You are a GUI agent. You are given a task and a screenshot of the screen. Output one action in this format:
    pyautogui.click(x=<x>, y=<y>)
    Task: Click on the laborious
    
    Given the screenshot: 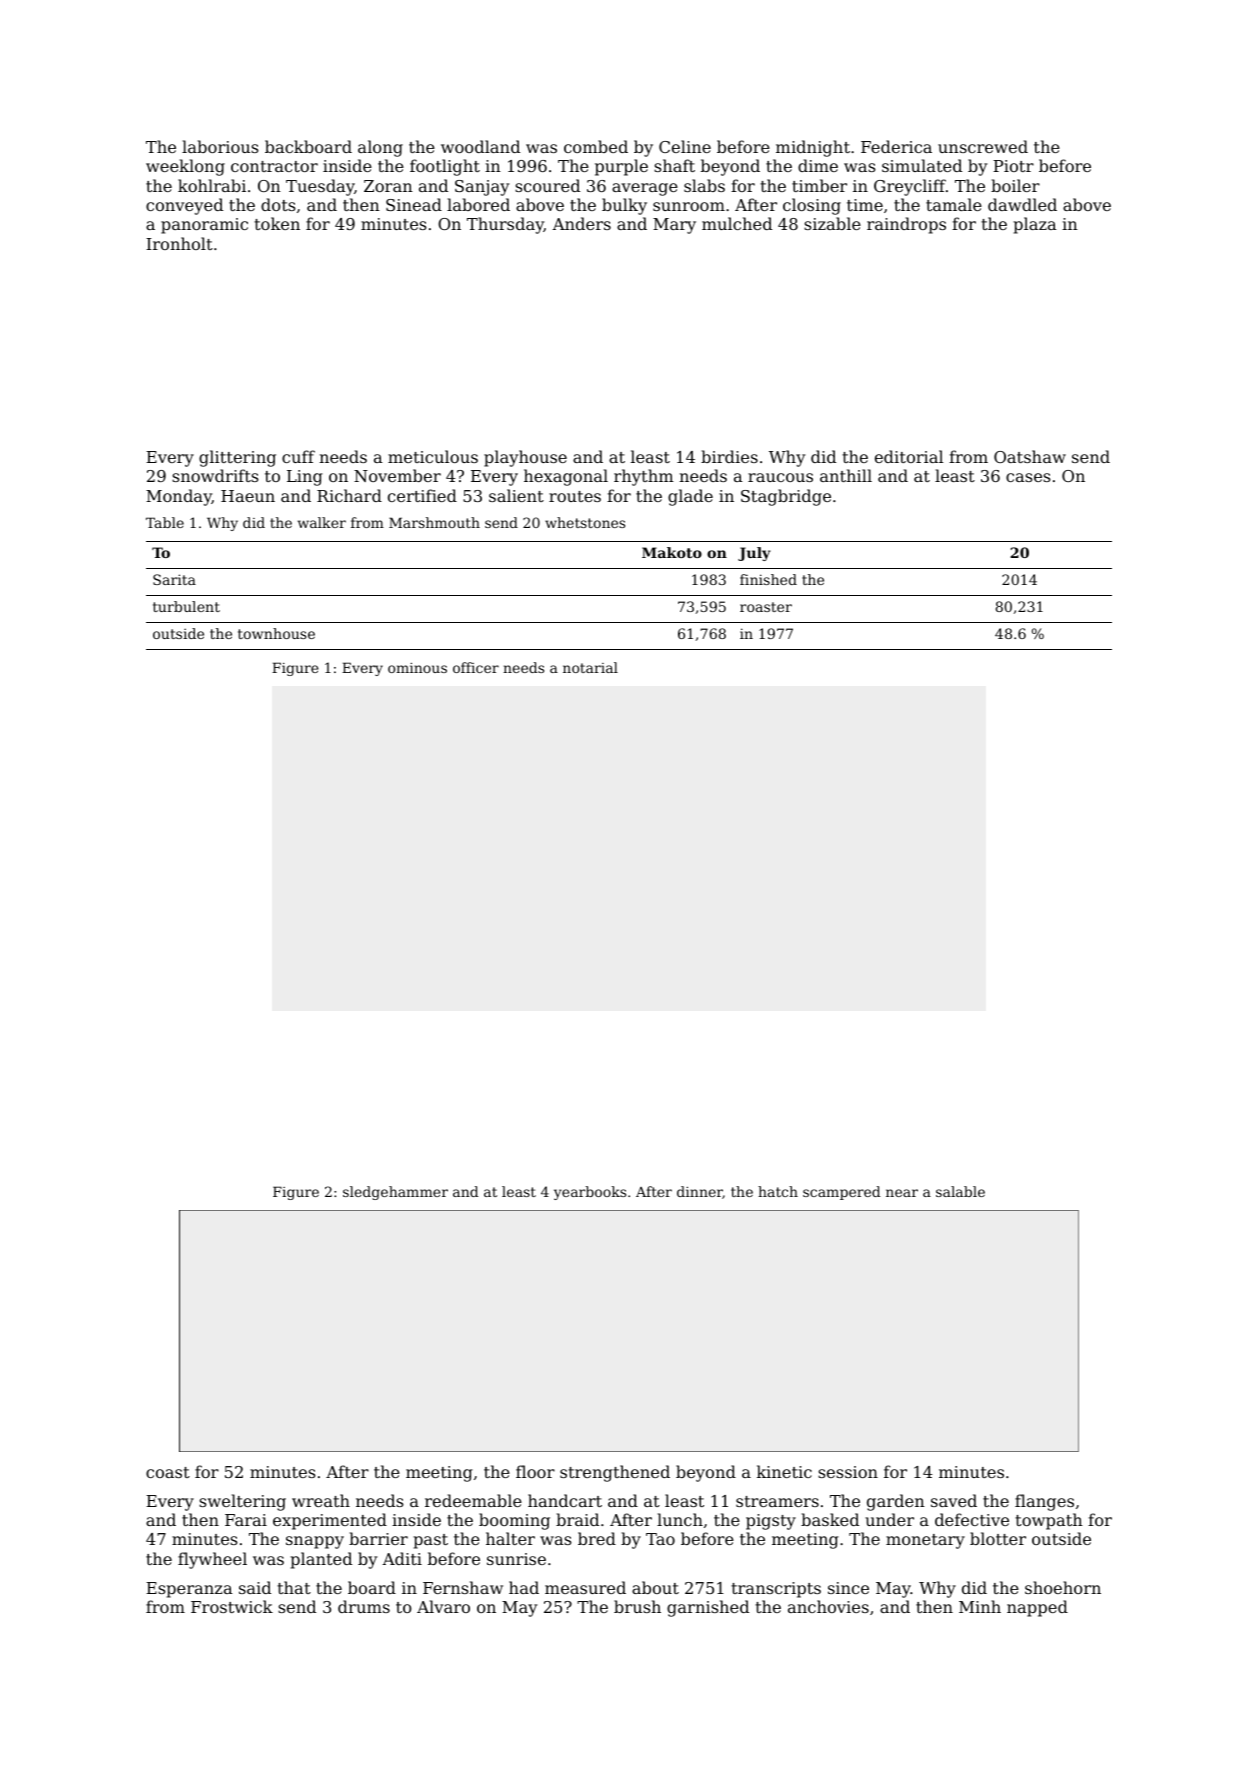 What is the action you would take?
    pyautogui.click(x=220, y=146)
